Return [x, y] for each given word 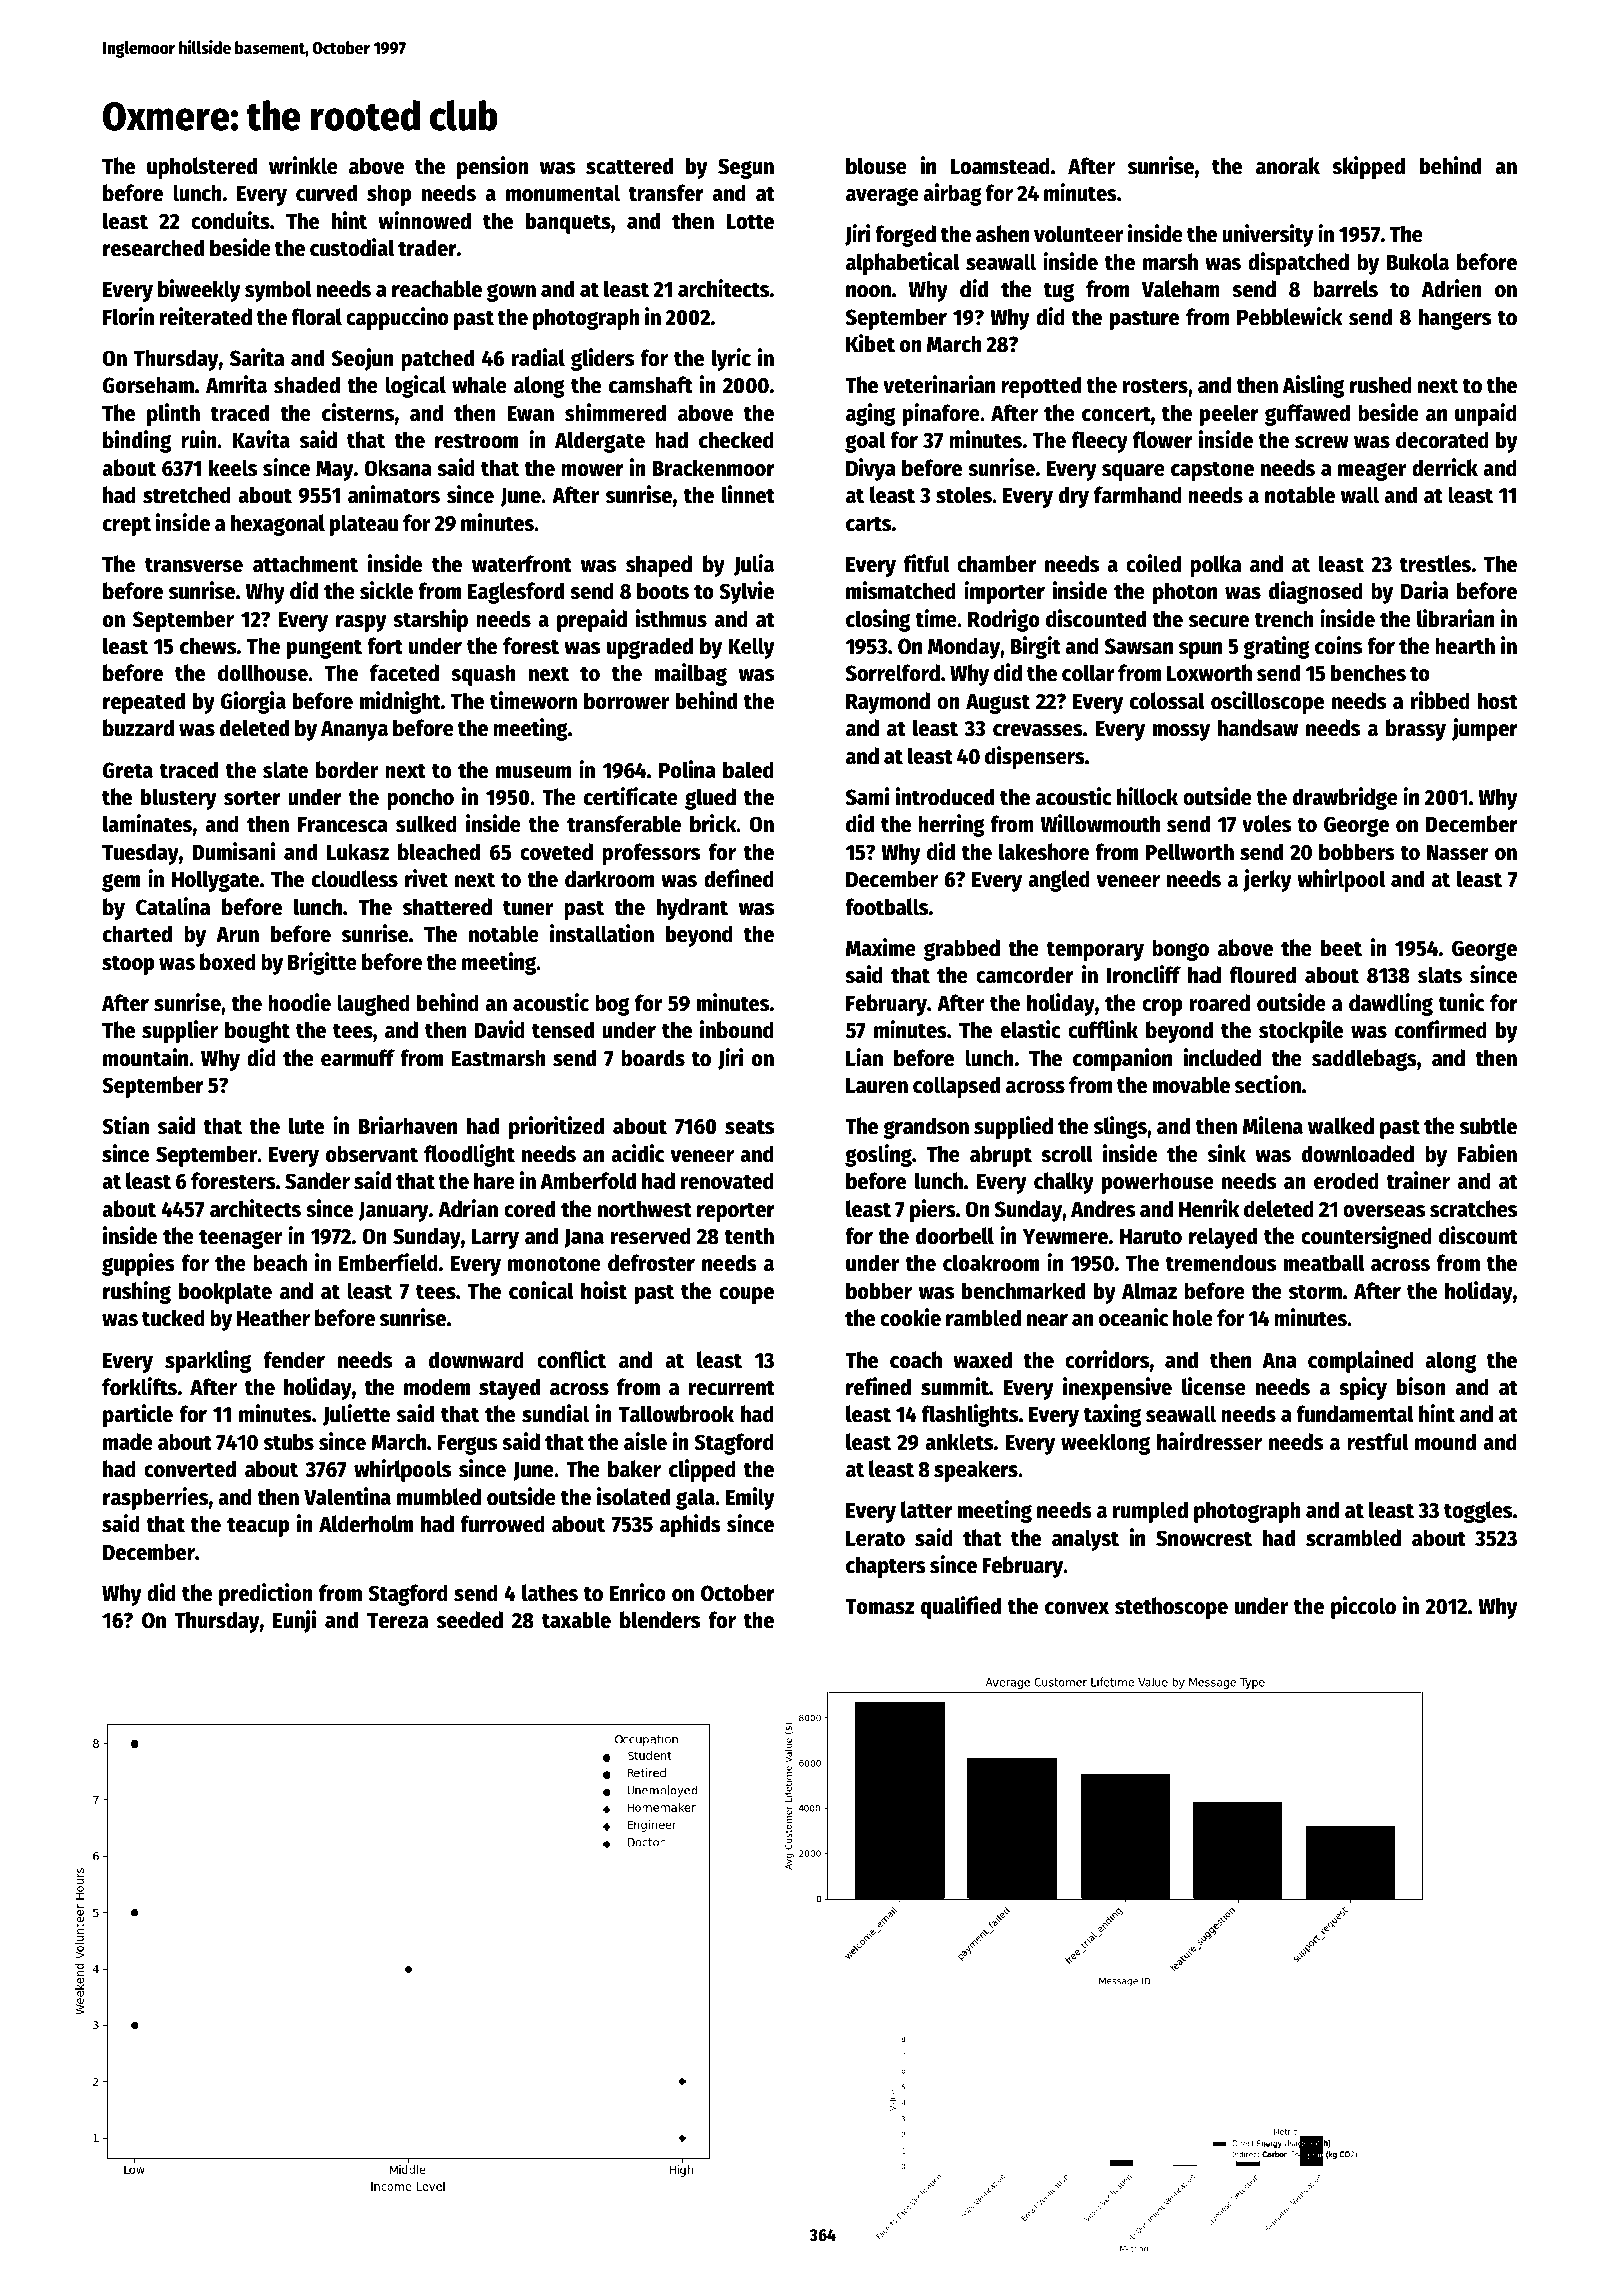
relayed [1223, 1238]
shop [389, 195]
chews [208, 646]
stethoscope [1171, 1608]
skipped [1368, 167]
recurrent [732, 1388]
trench [1284, 619]
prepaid [592, 620]
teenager [240, 1239]
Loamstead [1000, 166]
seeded [470, 1620]
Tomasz [879, 1607]
